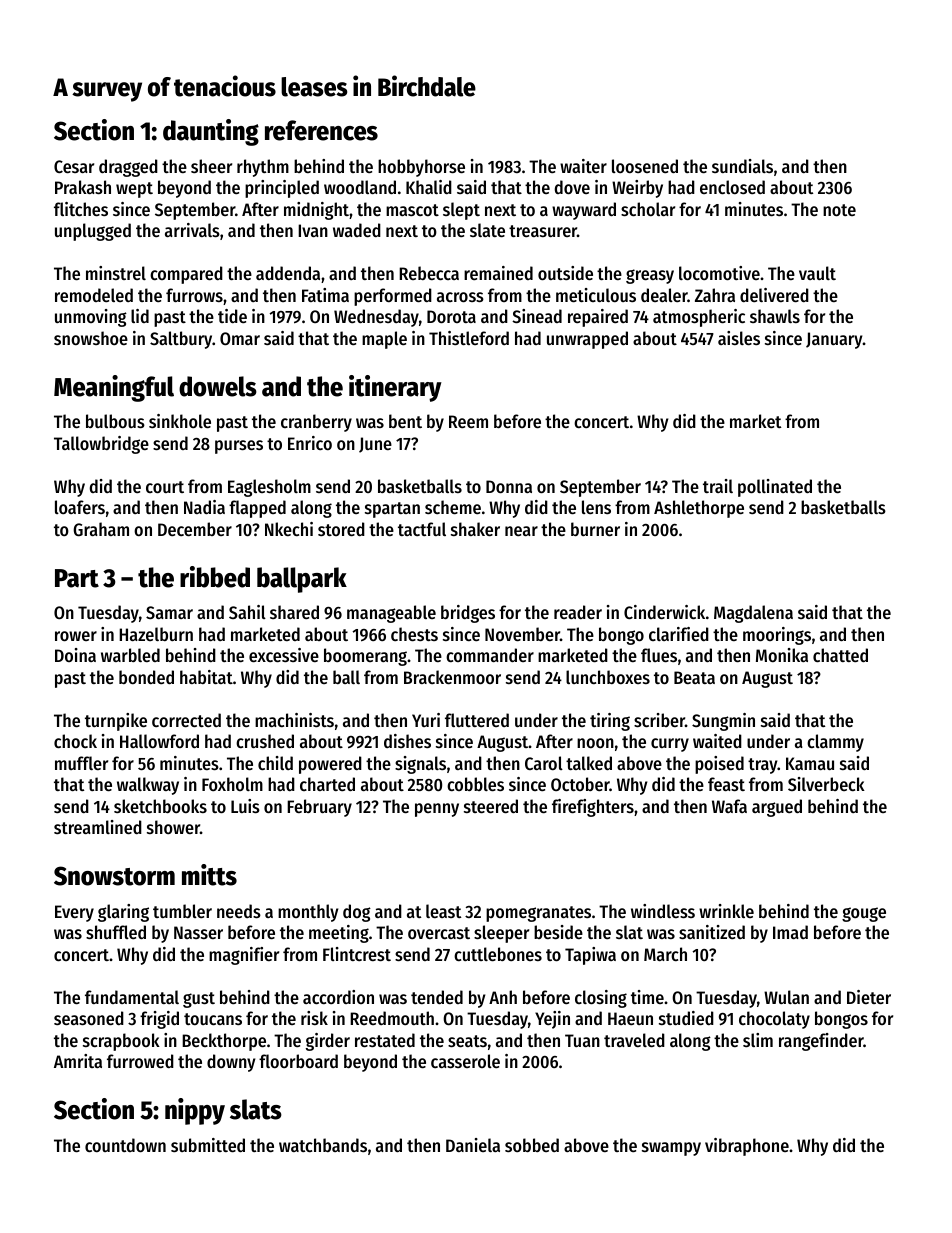 The height and width of the document is (1233, 952). Describe the element at coordinates (491, 806) in the document. I see `steered` at that location.
